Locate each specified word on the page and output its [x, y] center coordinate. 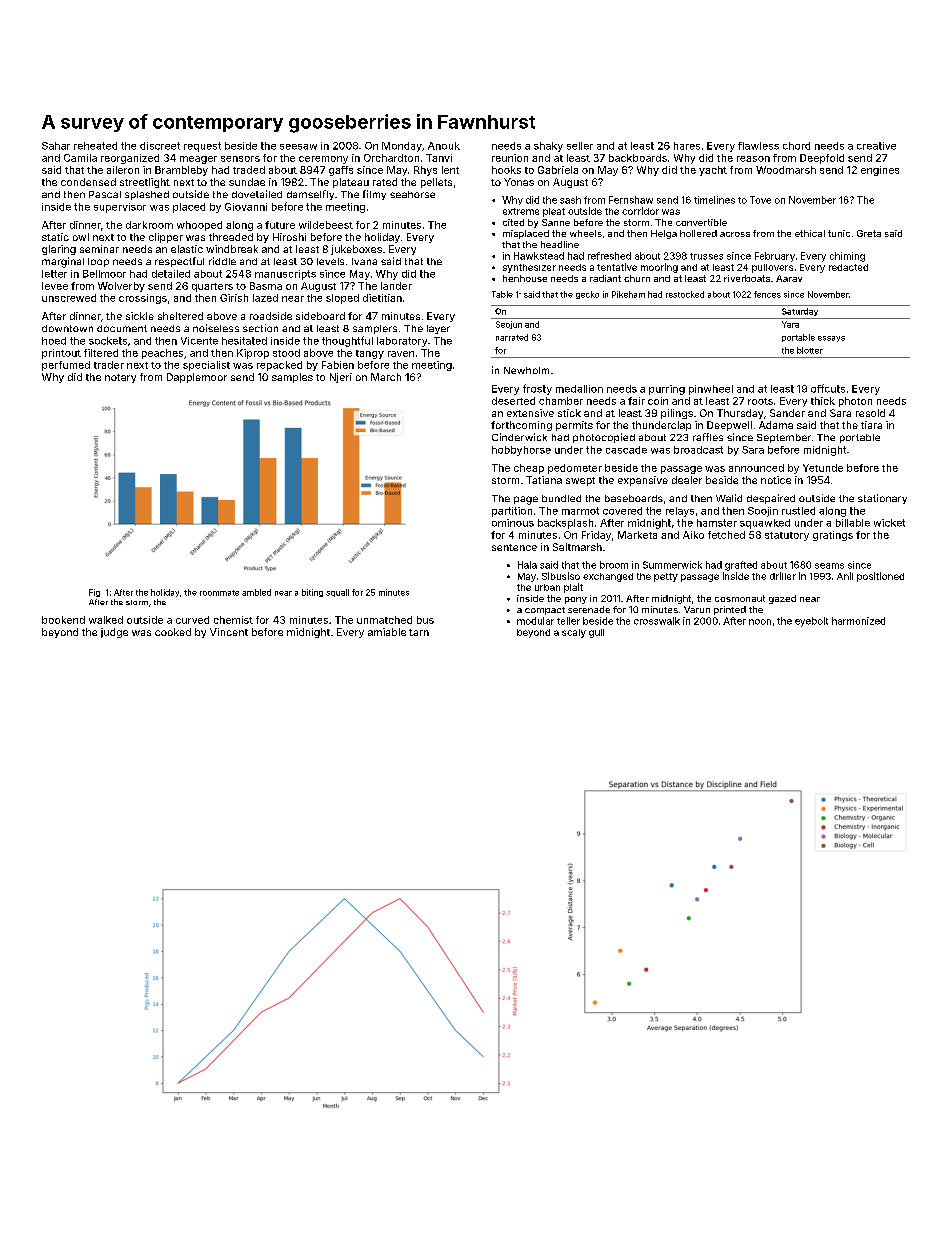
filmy [374, 195]
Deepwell [729, 426]
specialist [206, 366]
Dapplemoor [197, 378]
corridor [640, 211]
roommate [219, 593]
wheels [586, 233]
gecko [587, 295]
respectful [179, 262]
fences [767, 294]
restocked [685, 294]
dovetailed [257, 194]
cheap [529, 469]
